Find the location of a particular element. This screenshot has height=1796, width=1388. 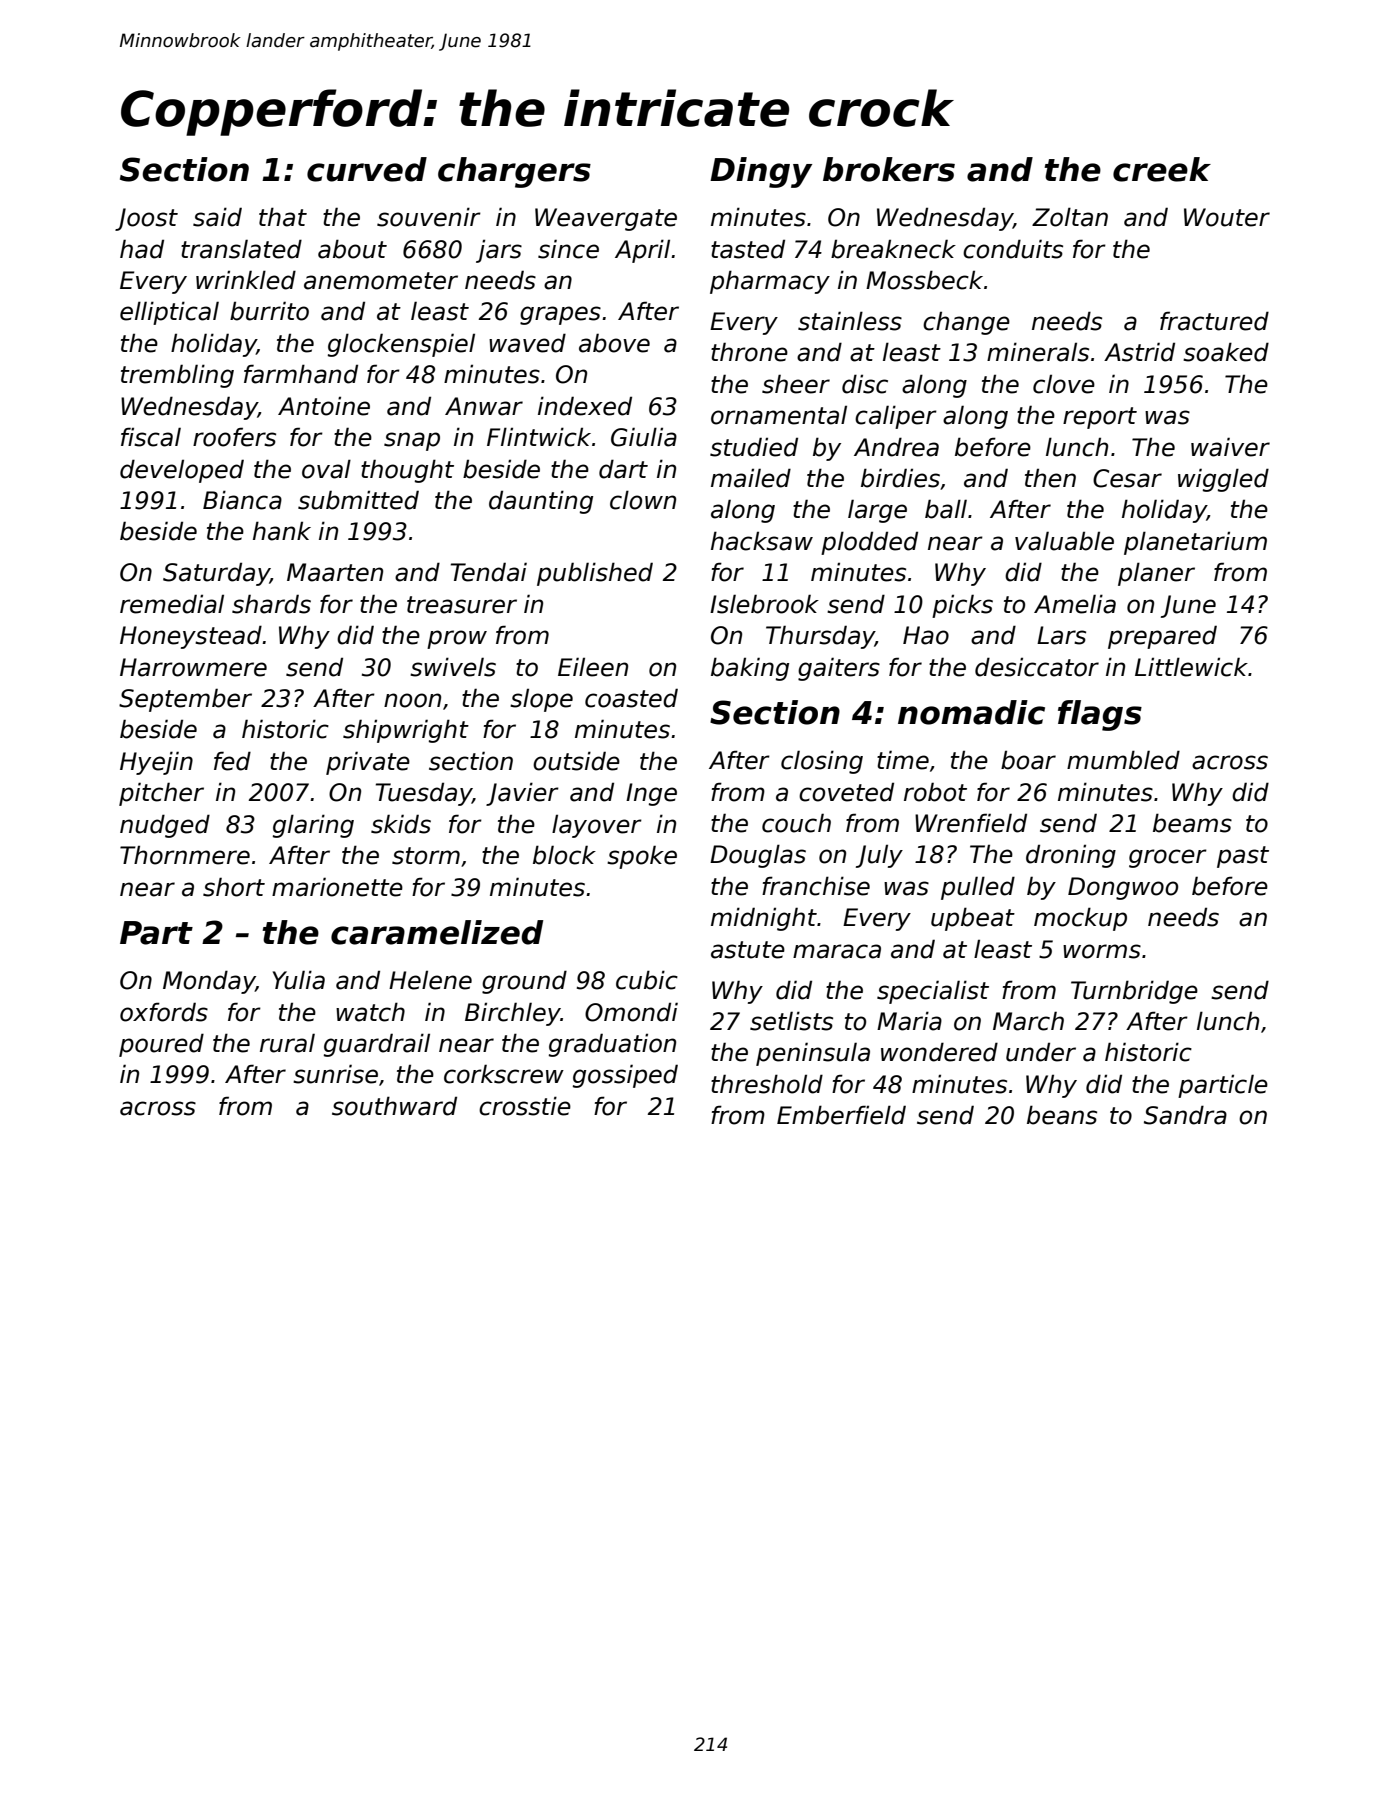

flags is located at coordinates (1100, 715).
